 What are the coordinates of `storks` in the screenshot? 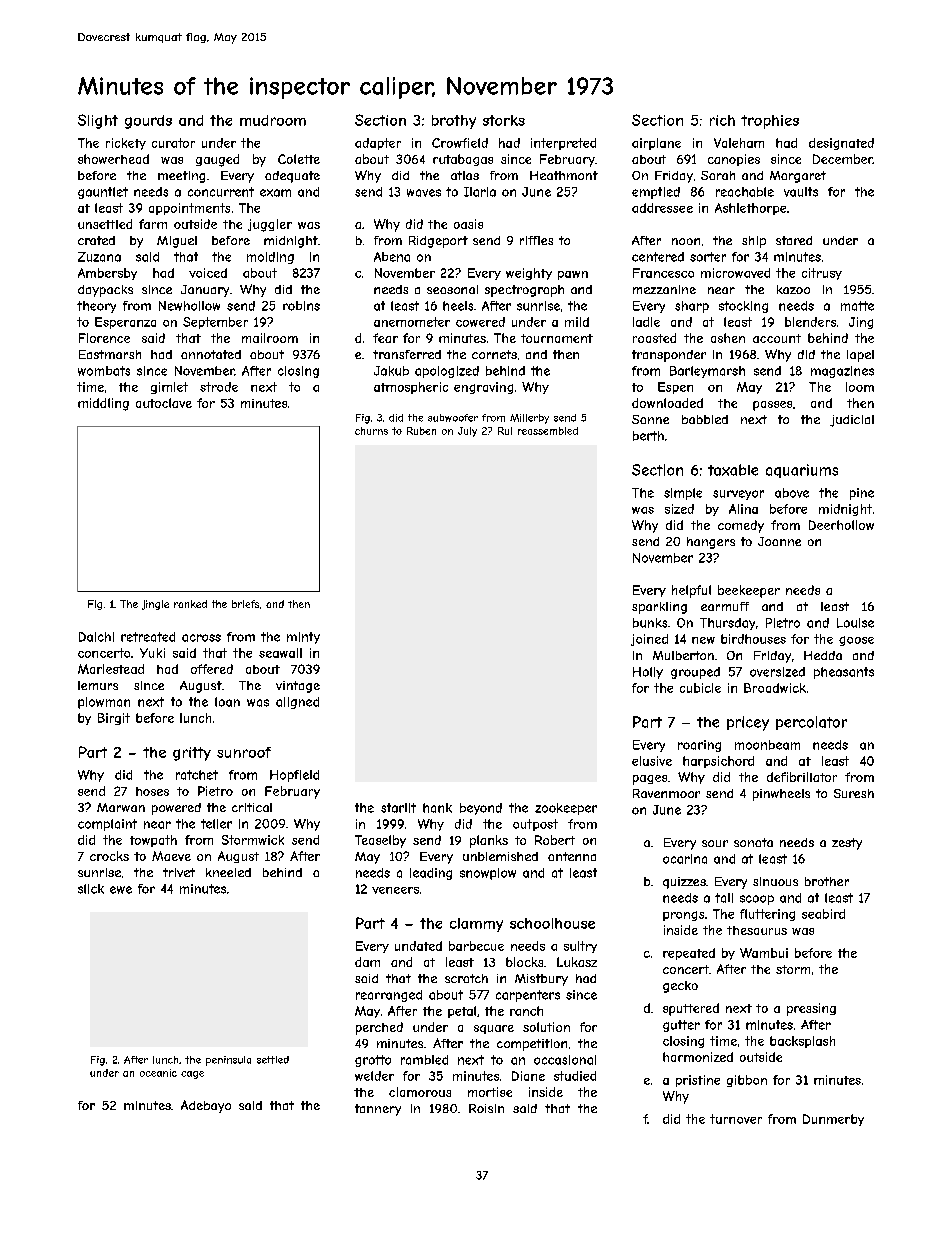 It's located at (504, 120).
